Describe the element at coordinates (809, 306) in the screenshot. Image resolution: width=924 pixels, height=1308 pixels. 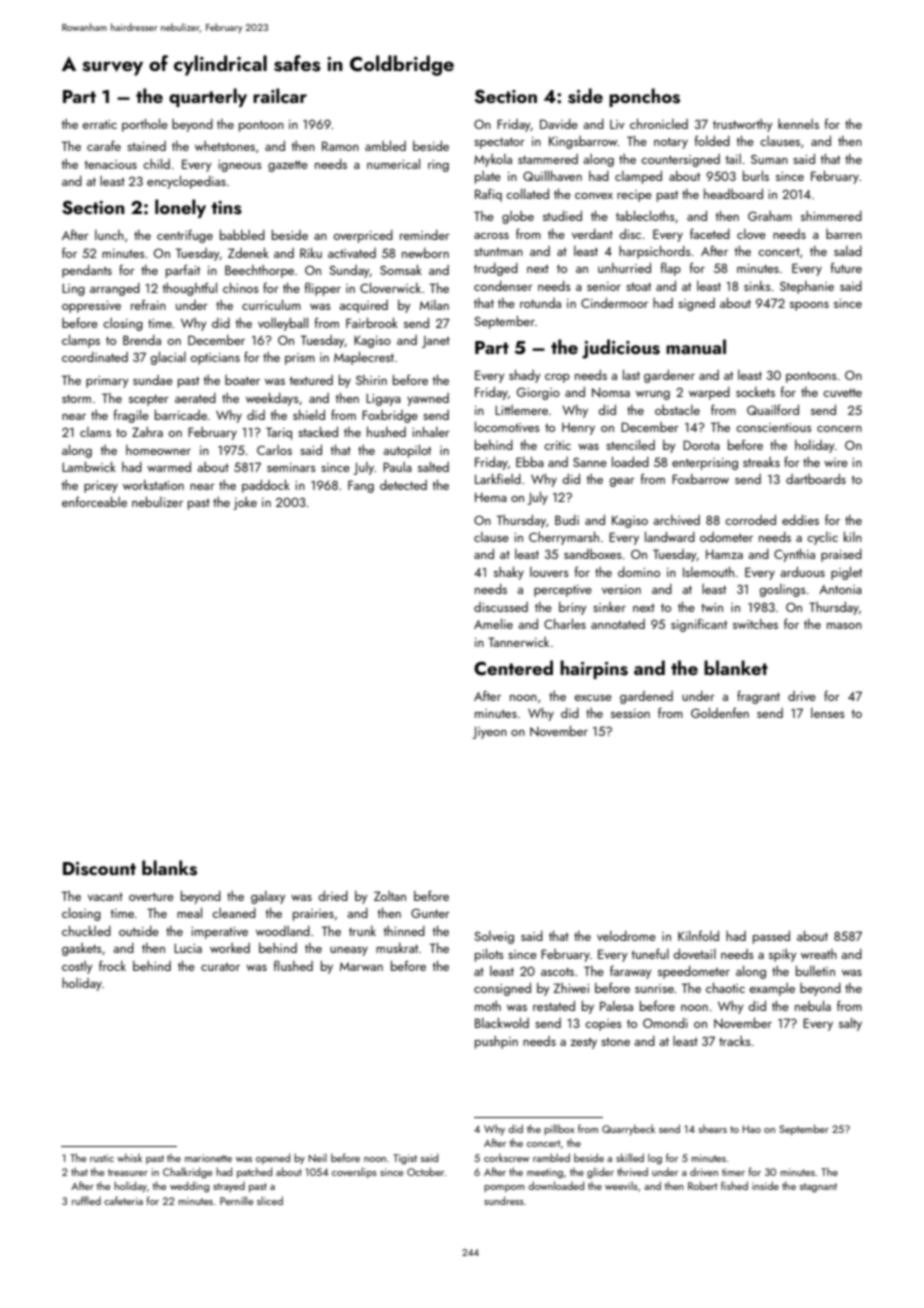
I see `spoons` at that location.
